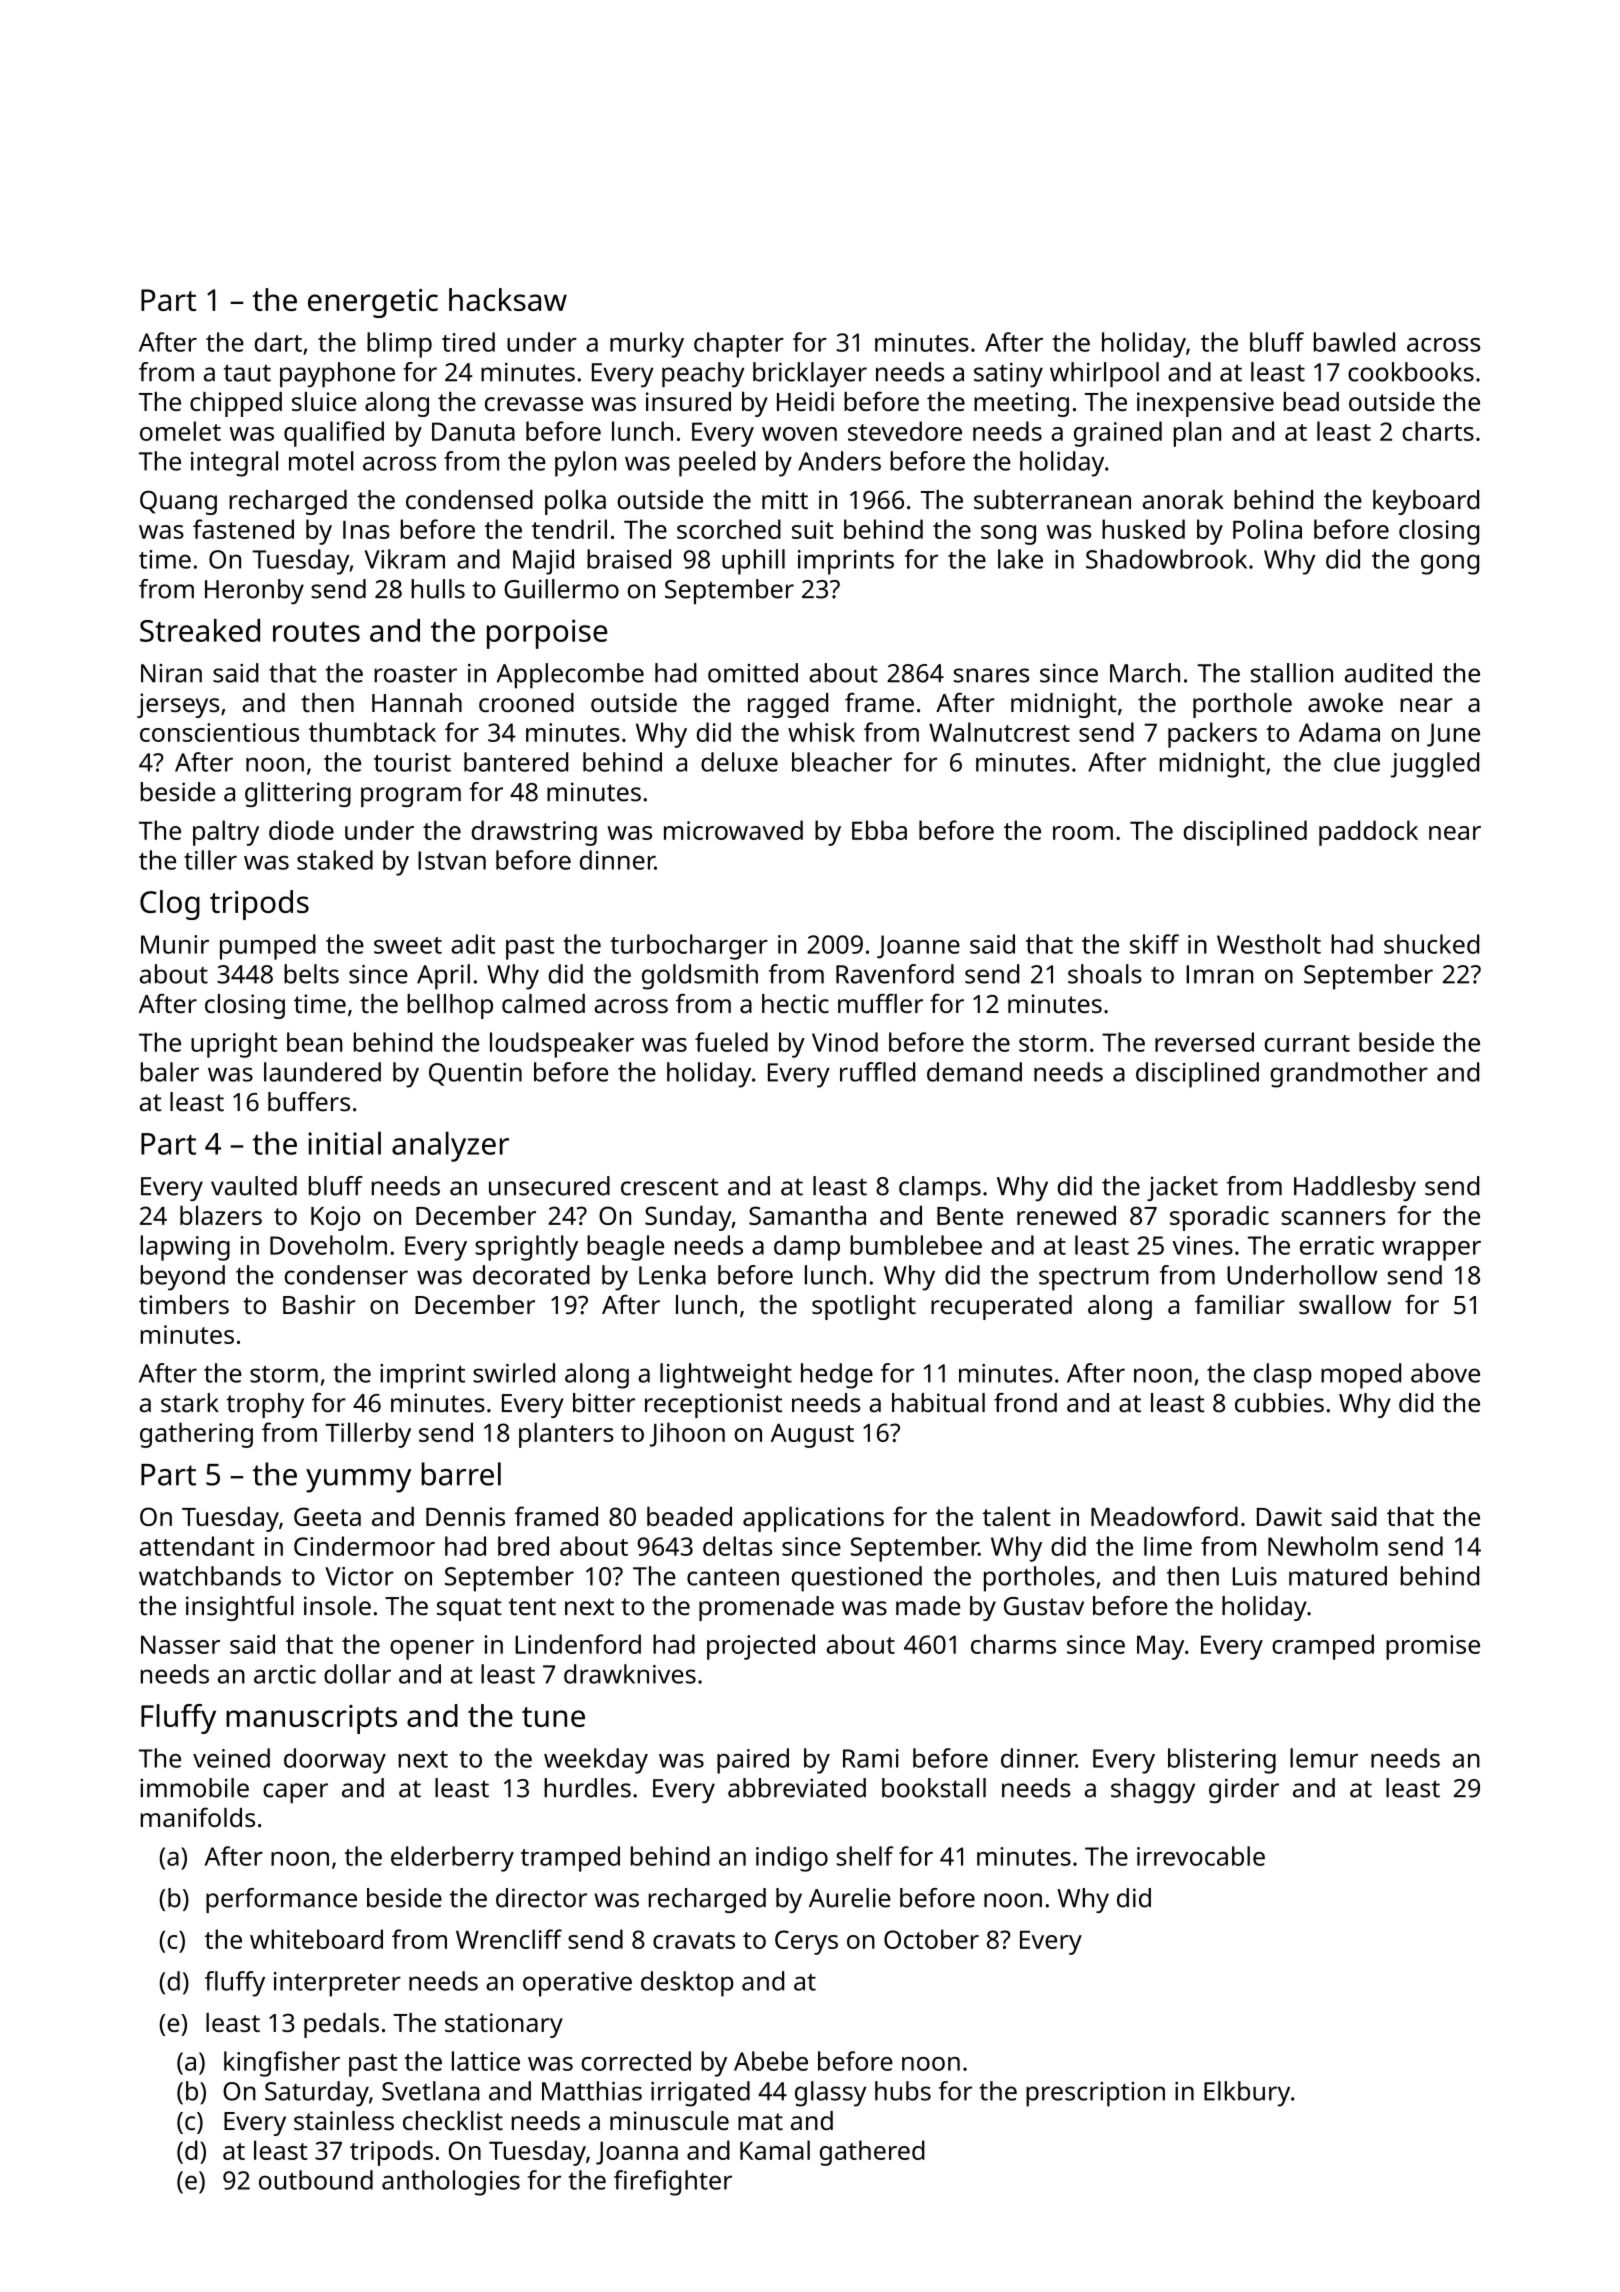 This image has width=1620, height=2292. What do you see at coordinates (508, 299) in the image?
I see `hacksaw` at bounding box center [508, 299].
